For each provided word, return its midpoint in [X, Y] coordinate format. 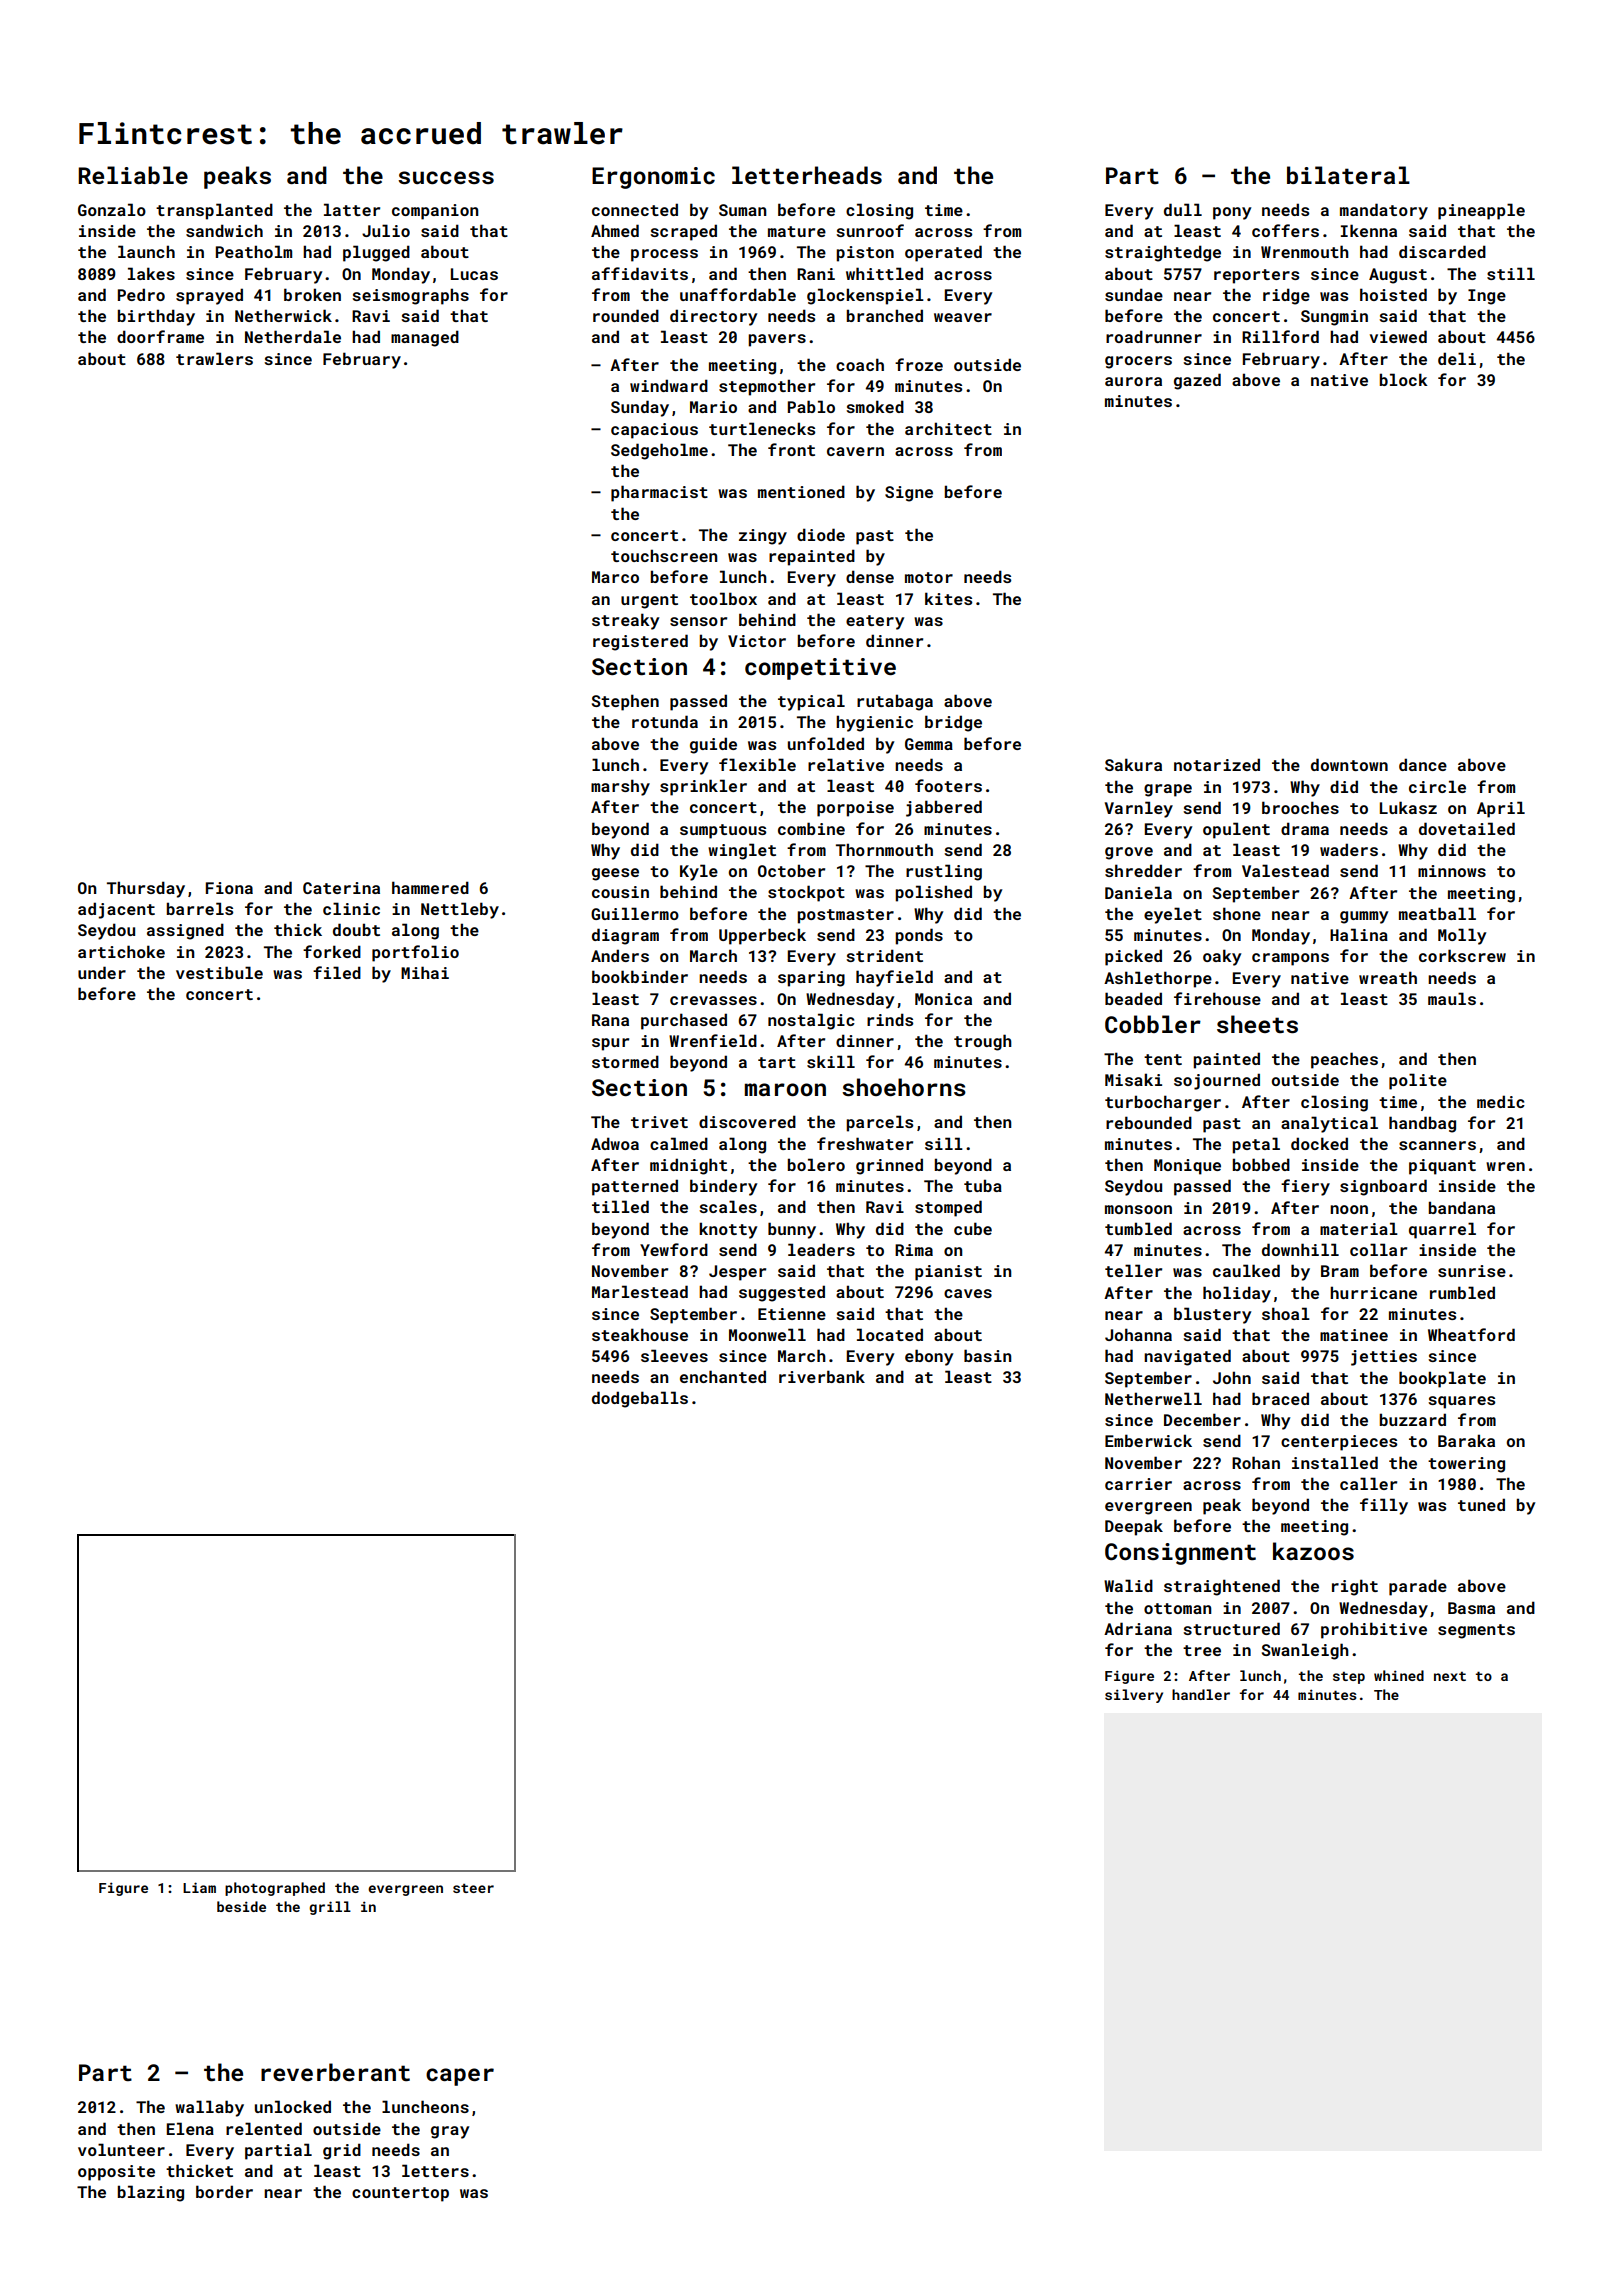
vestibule [219, 972]
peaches [1344, 1060]
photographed [275, 1889]
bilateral [1348, 175]
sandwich [224, 230]
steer [473, 1888]
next [1450, 1676]
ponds [919, 936]
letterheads [807, 175]
